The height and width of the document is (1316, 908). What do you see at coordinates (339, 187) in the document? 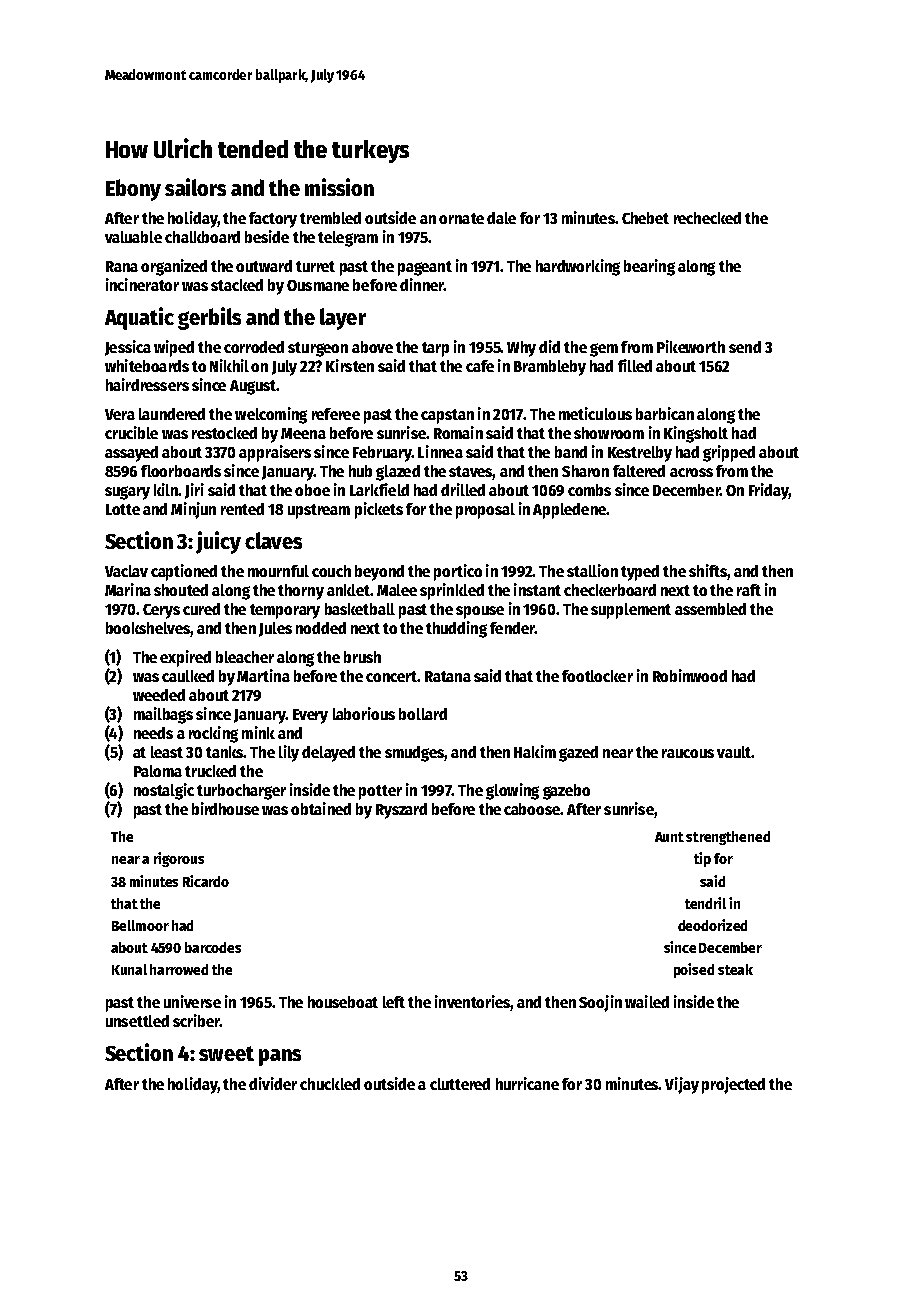
I see `mission` at bounding box center [339, 187].
